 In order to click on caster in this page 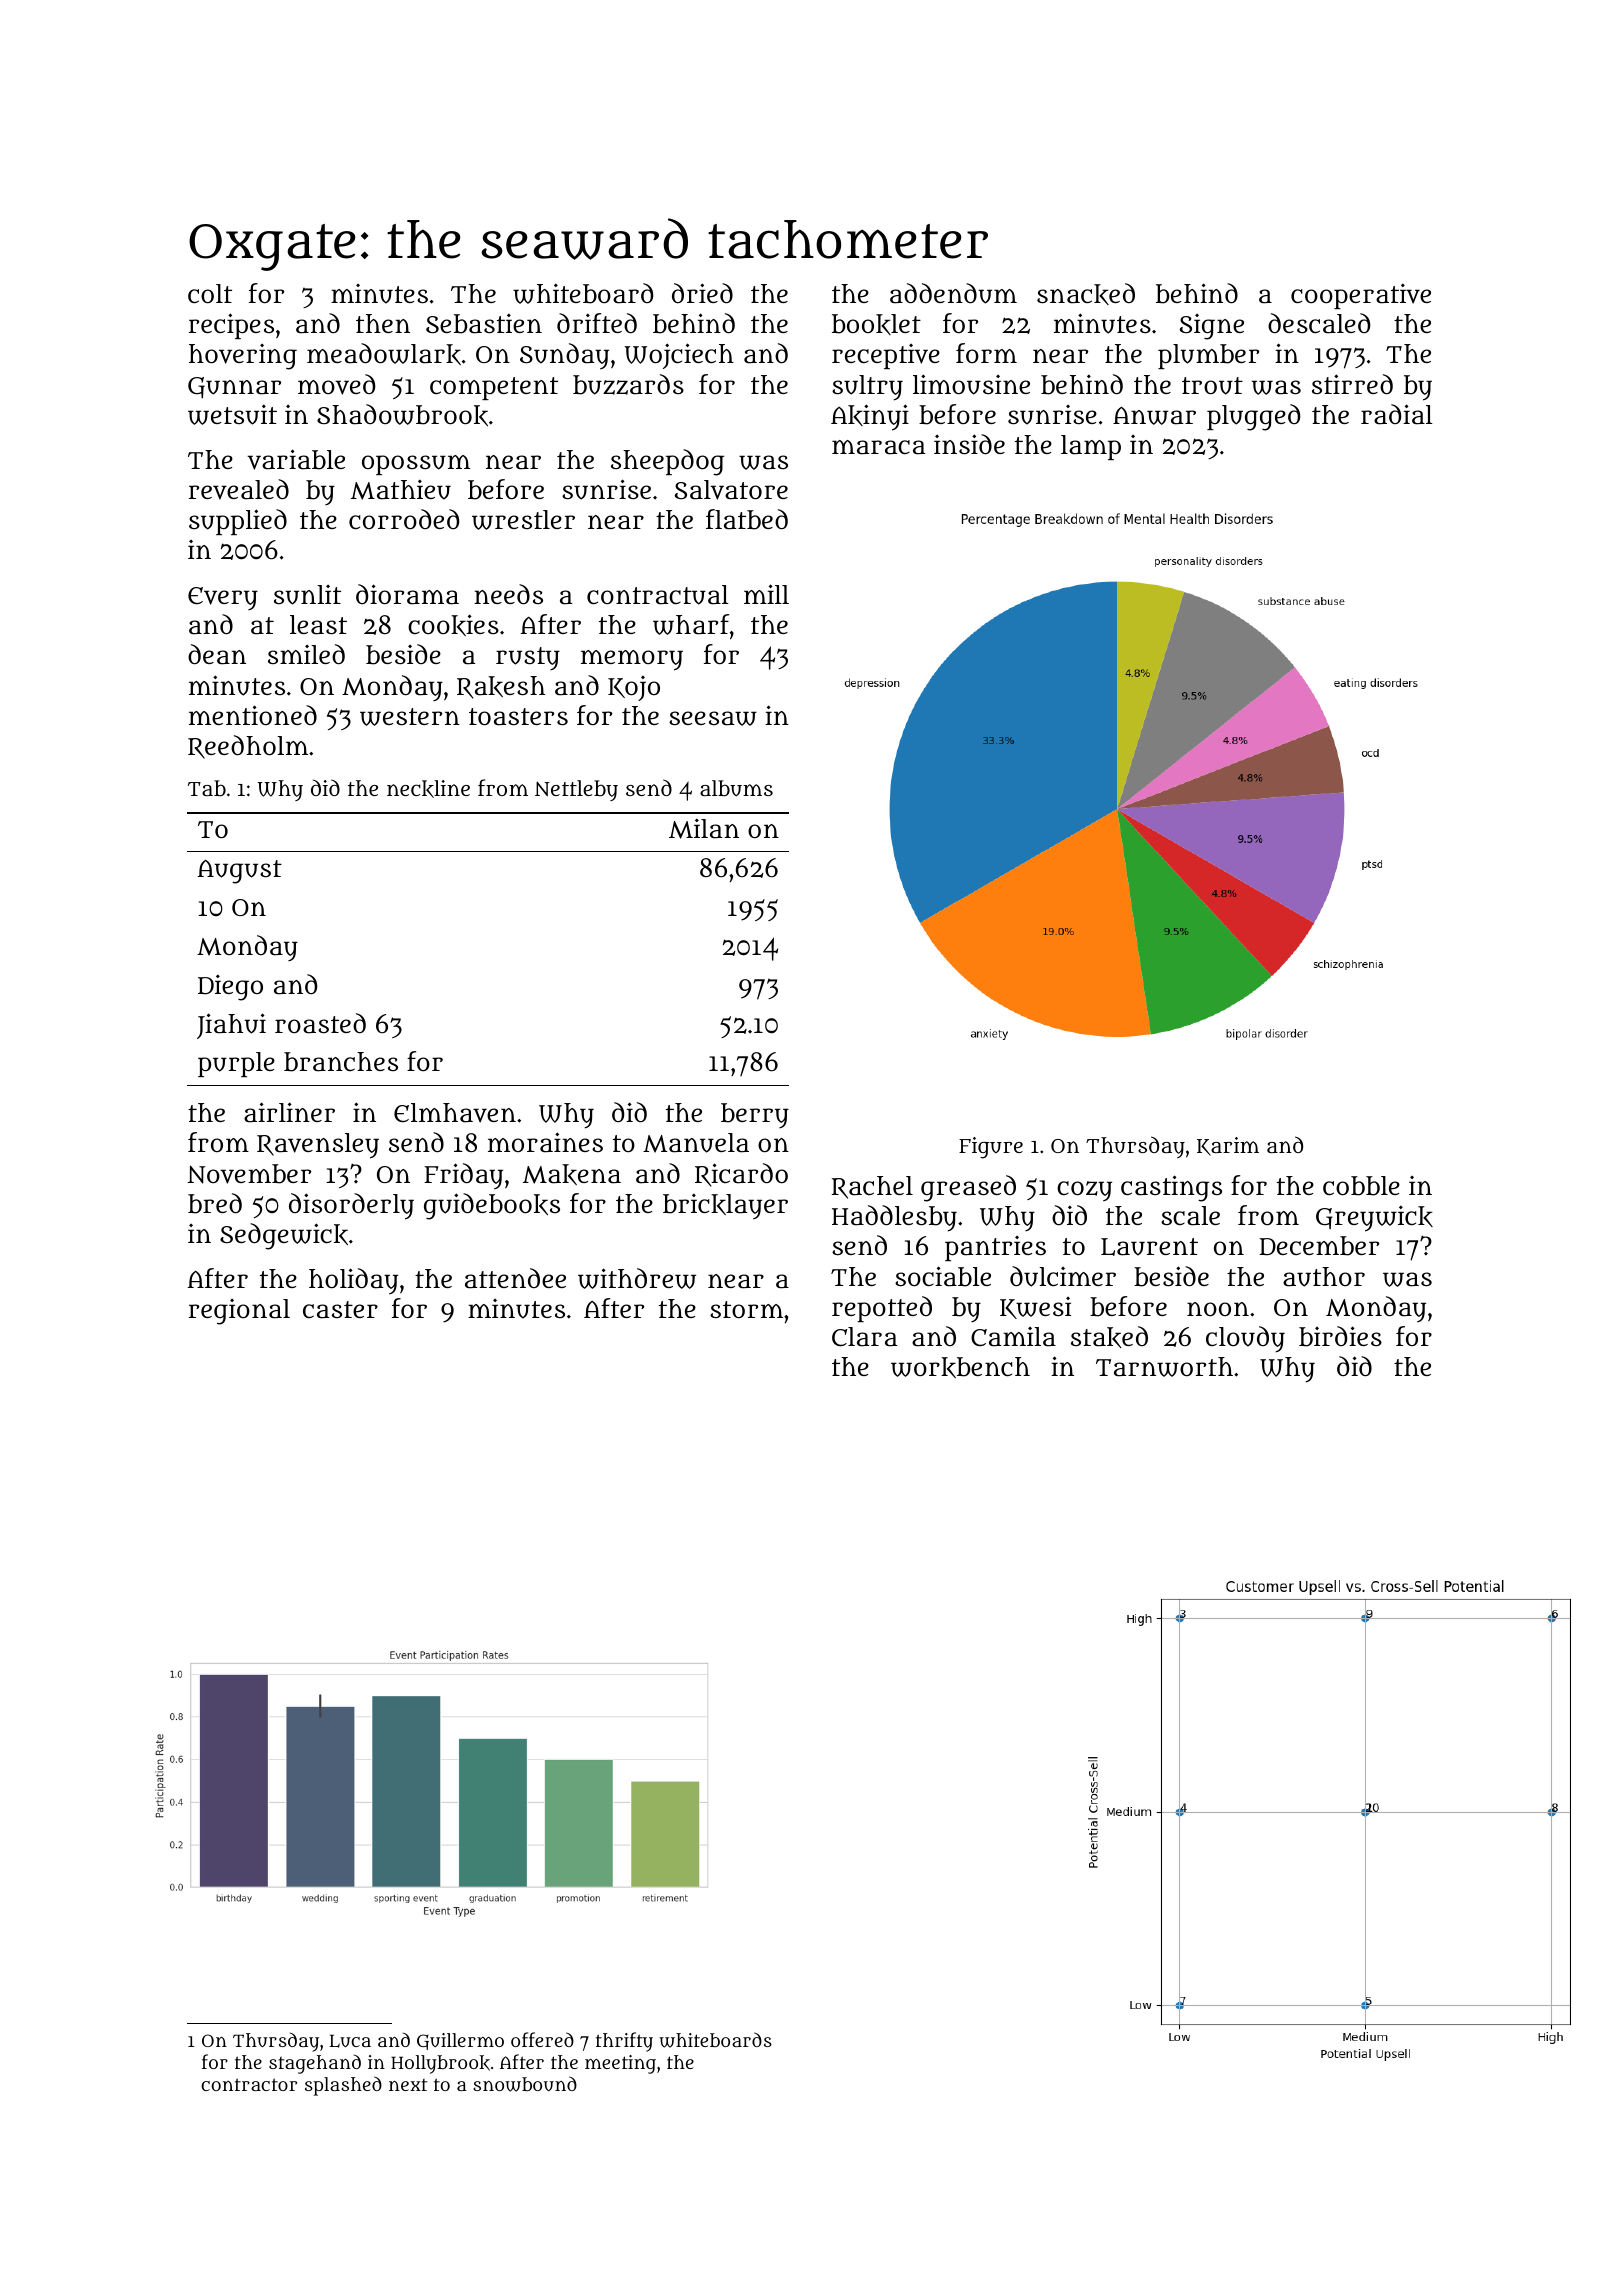, I will do `click(340, 1310)`.
